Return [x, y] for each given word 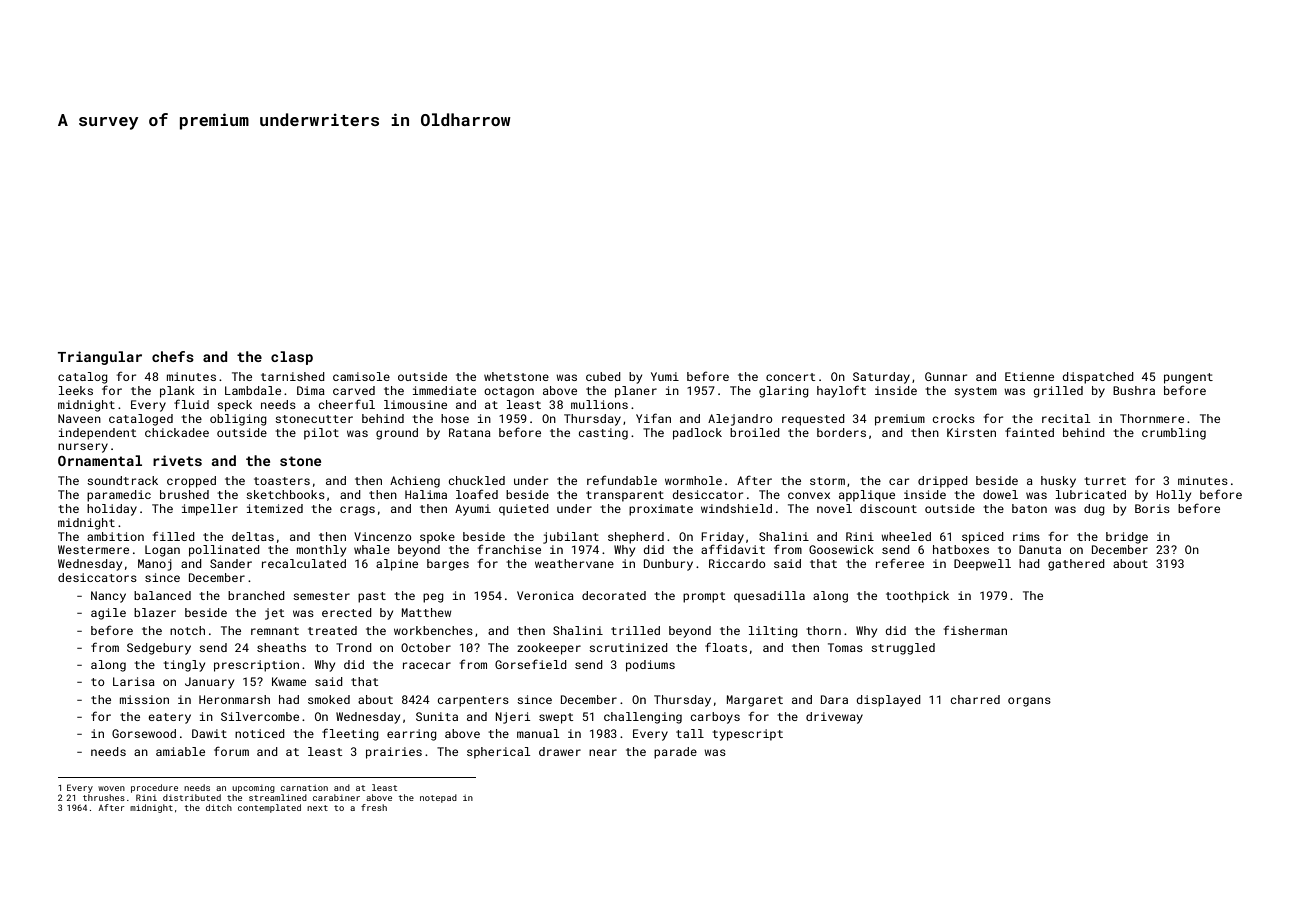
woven [111, 788]
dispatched [1098, 378]
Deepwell [982, 565]
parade [675, 753]
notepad [438, 798]
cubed [603, 376]
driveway [834, 718]
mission [144, 699]
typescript [747, 735]
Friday [722, 538]
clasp [292, 358]
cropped [191, 482]
